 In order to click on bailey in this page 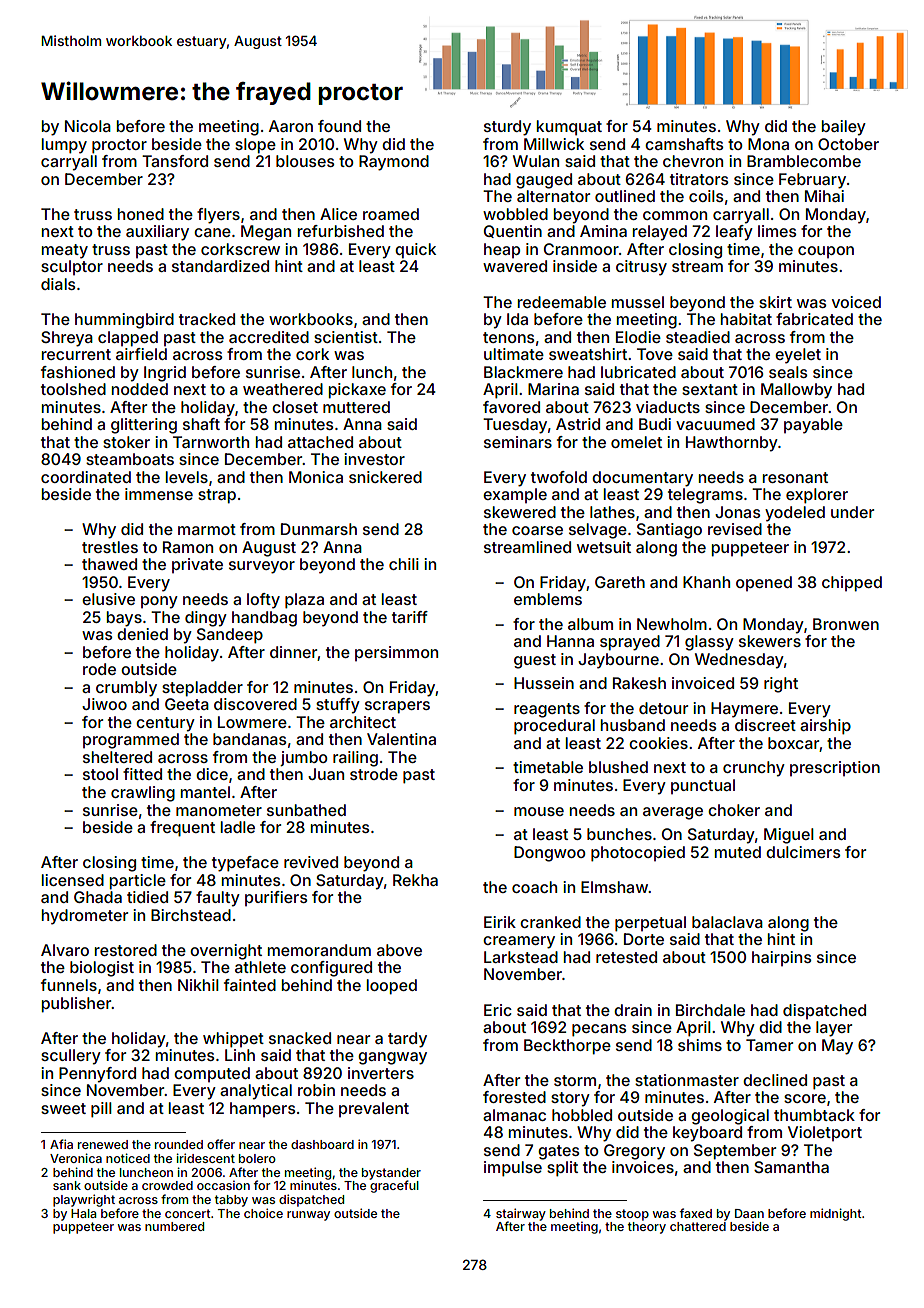, I will do `click(843, 128)`.
